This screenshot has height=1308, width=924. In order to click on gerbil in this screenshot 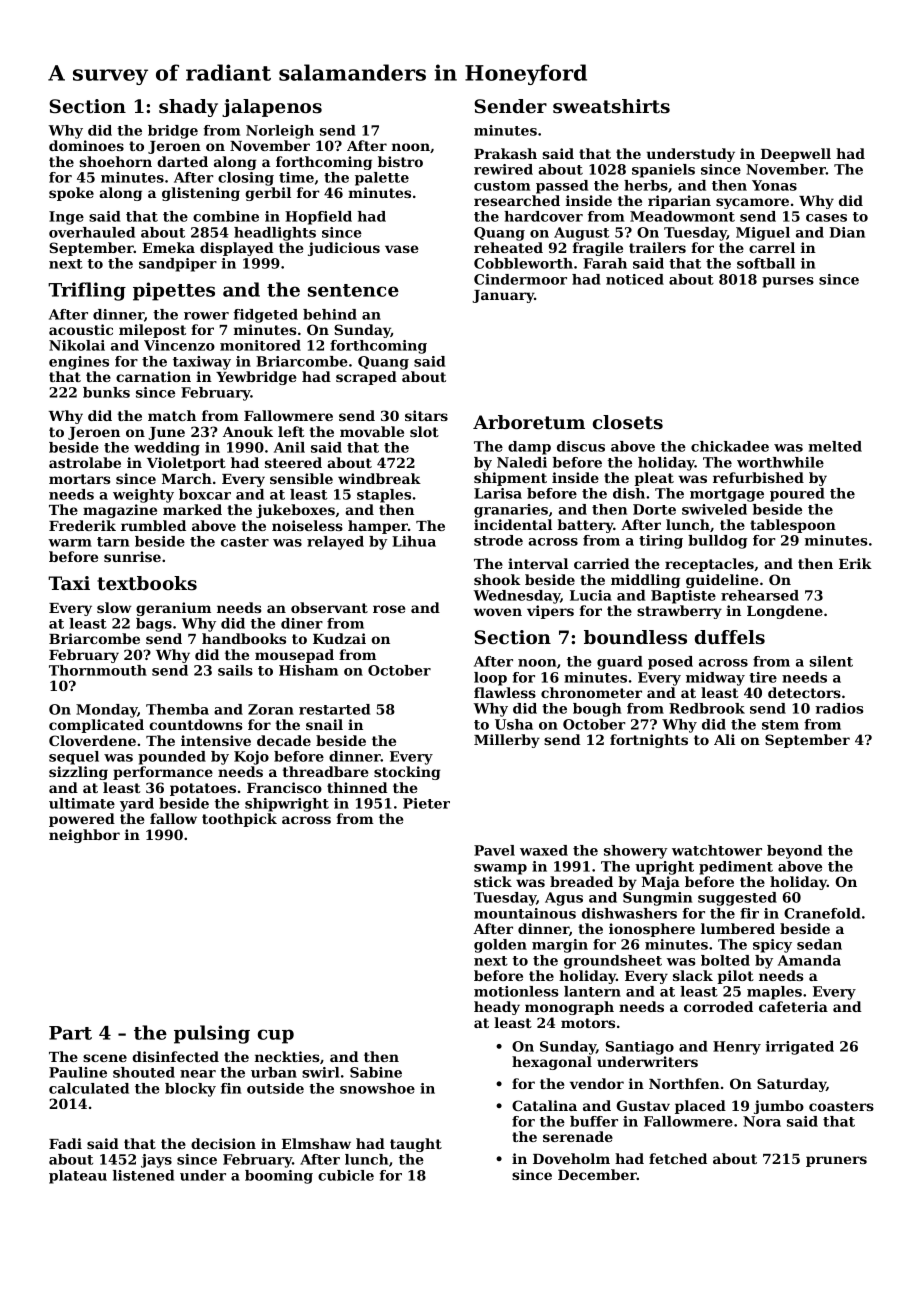, I will do `click(268, 194)`.
